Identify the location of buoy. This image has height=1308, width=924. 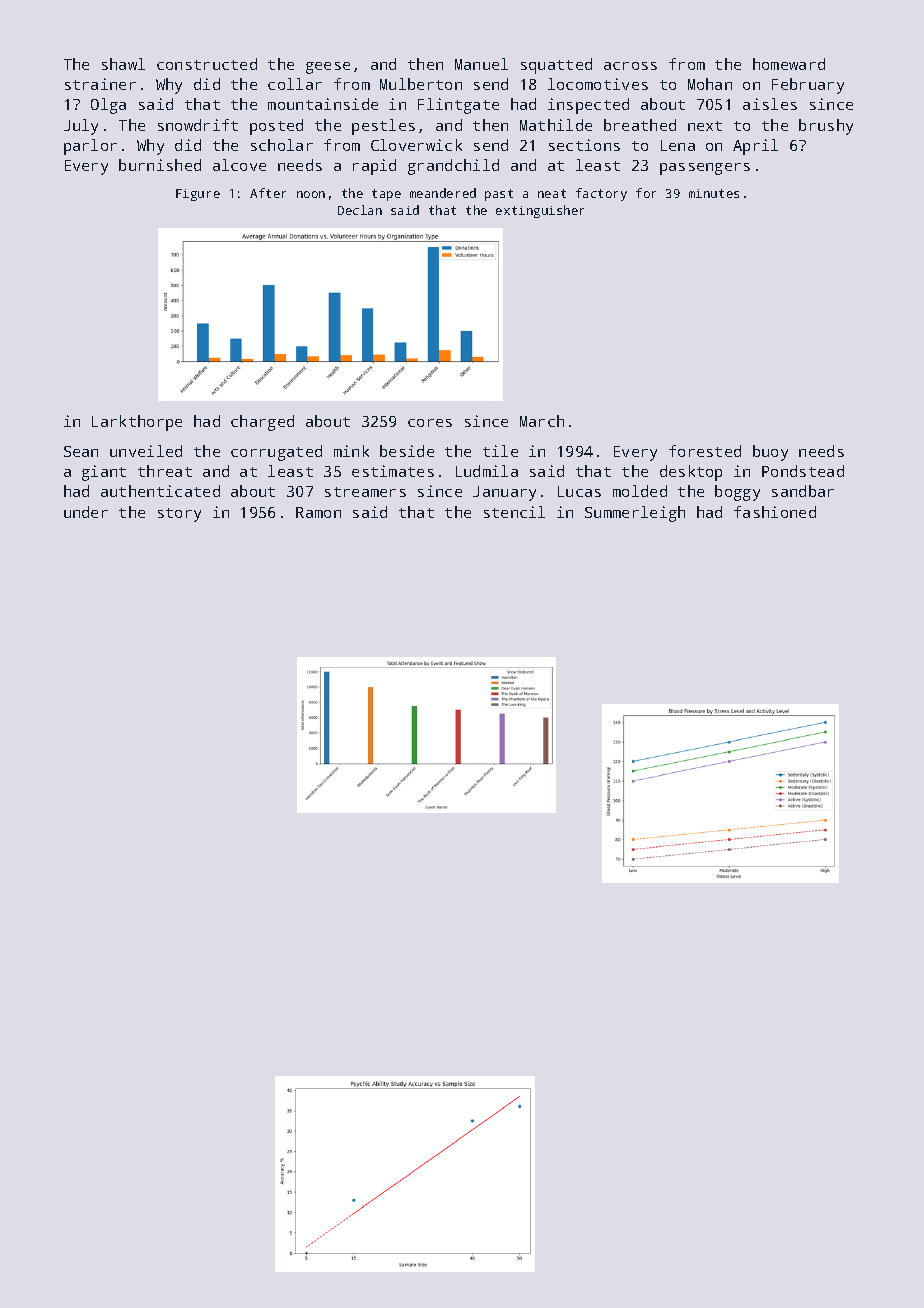
(770, 453).
